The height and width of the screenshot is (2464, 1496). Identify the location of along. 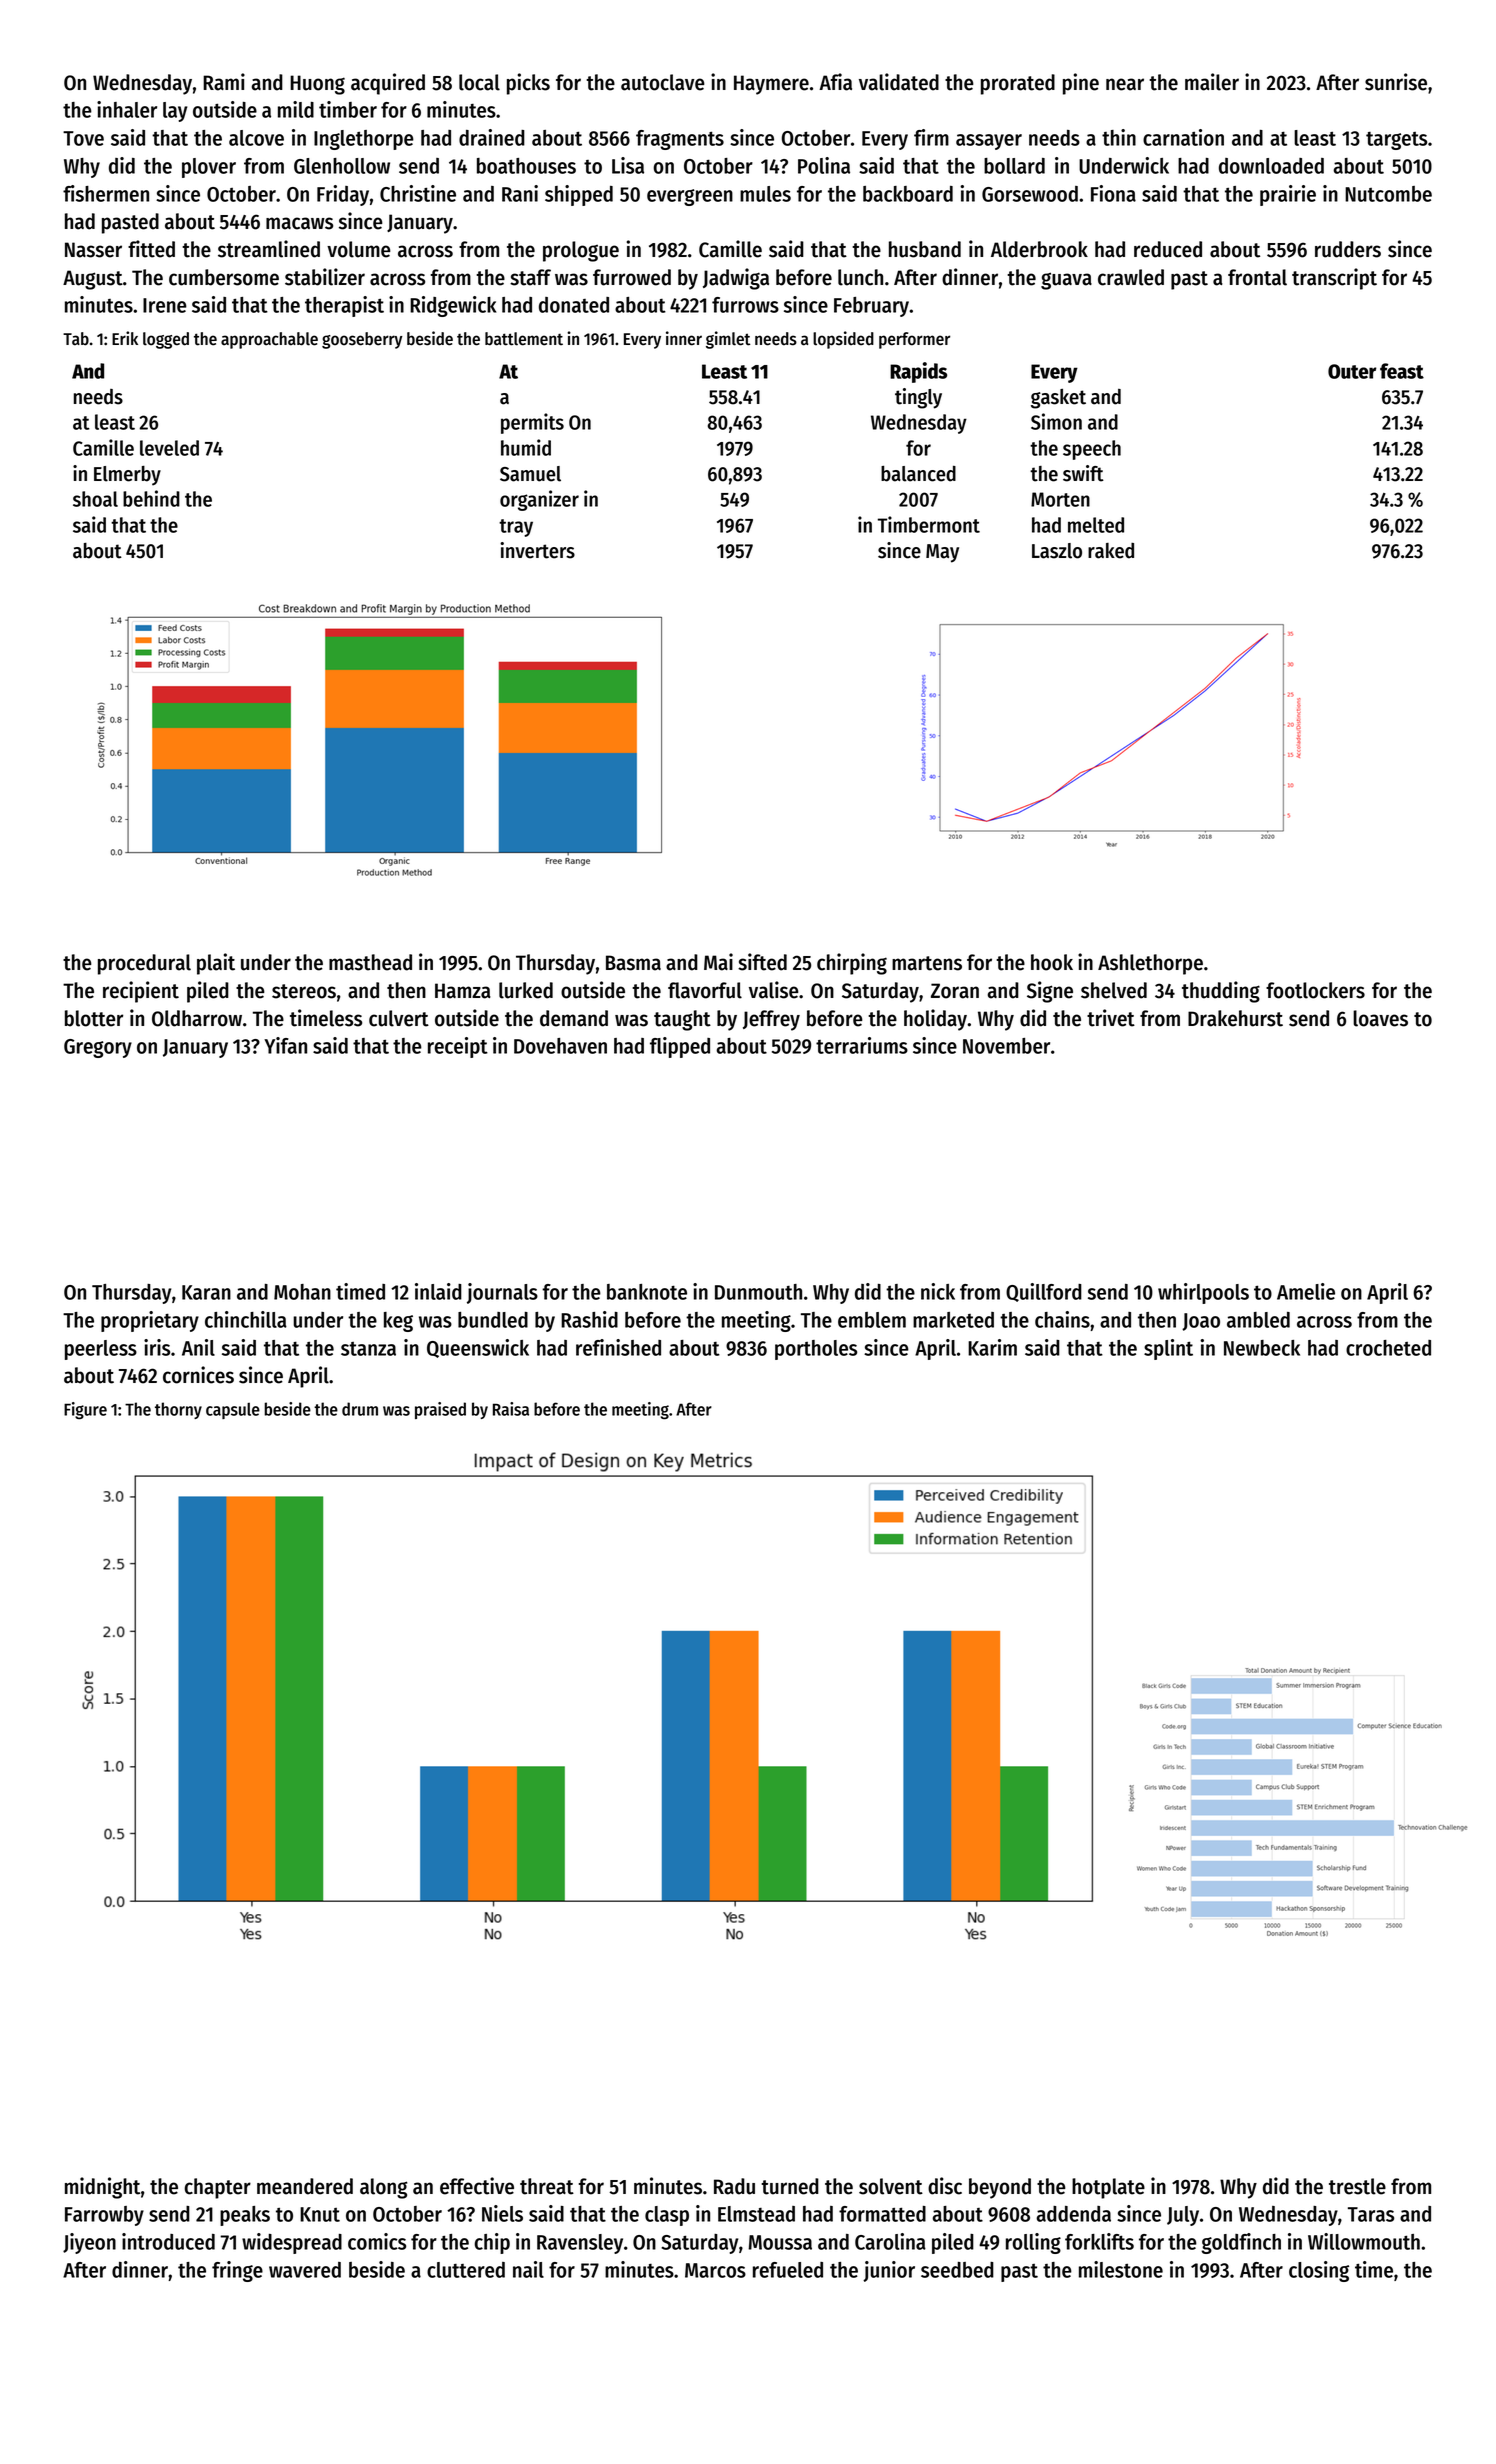
(383, 2188).
